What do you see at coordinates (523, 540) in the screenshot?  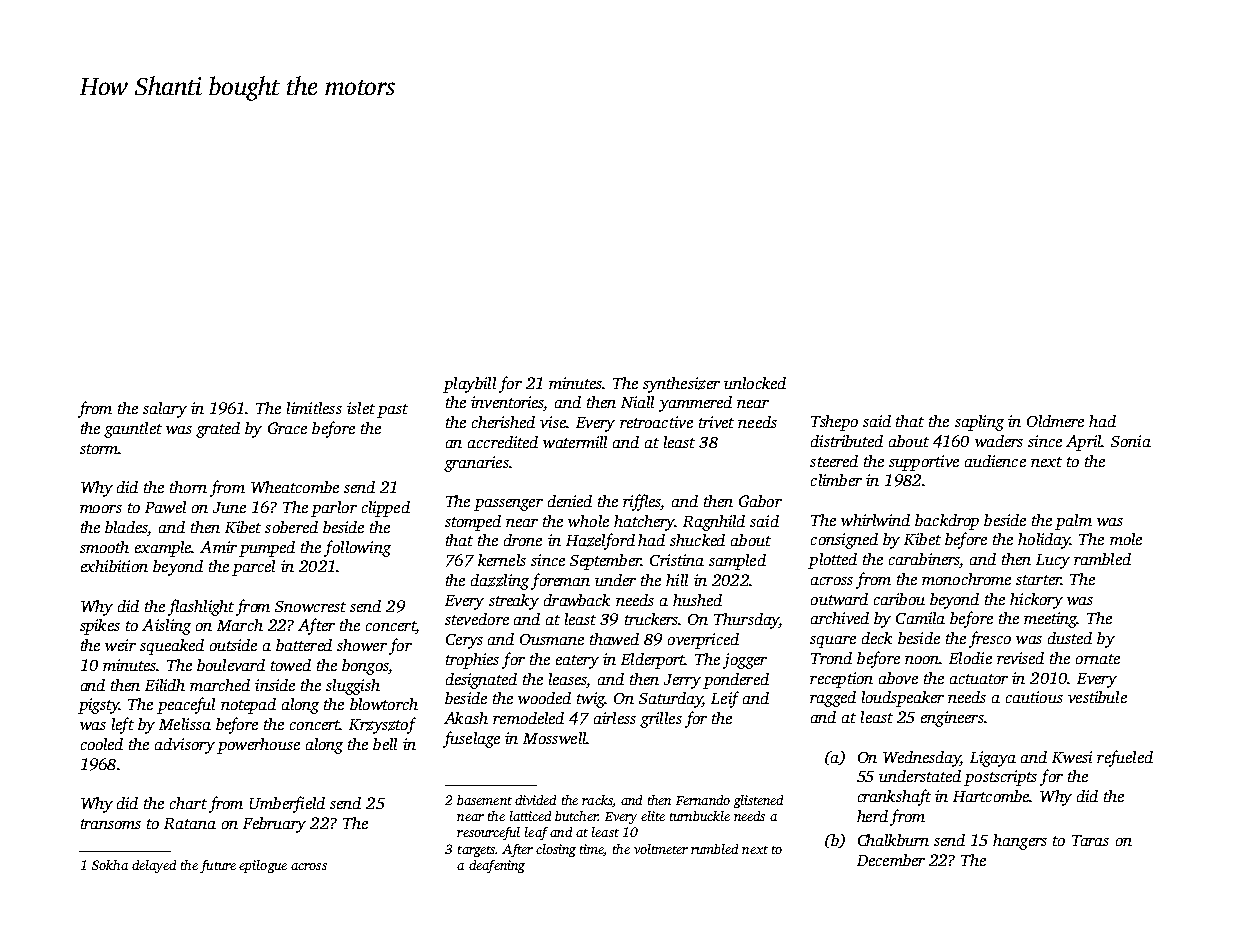 I see `drone` at bounding box center [523, 540].
